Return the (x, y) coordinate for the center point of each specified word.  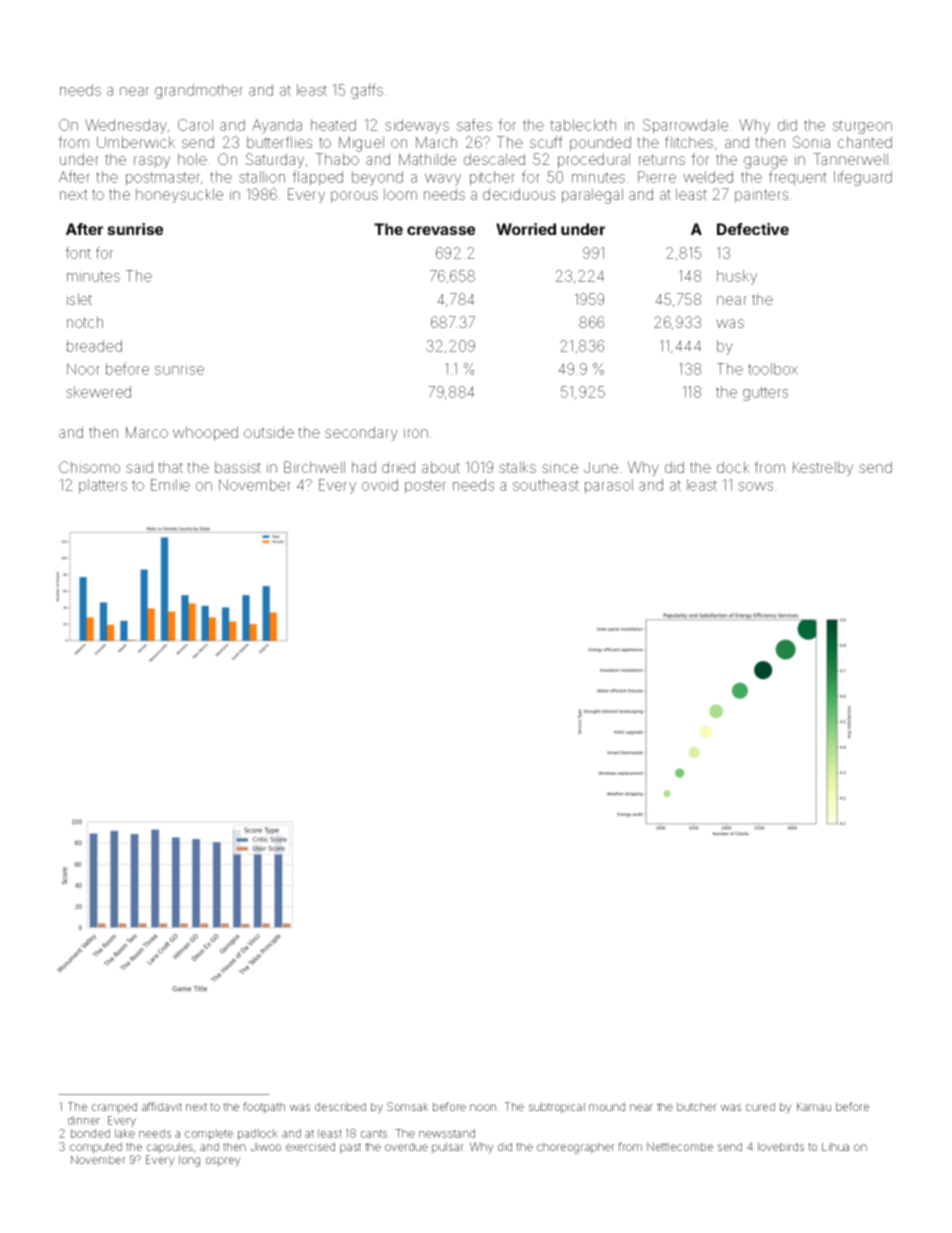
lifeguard (863, 178)
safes (474, 124)
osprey (223, 1162)
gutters (765, 394)
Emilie (170, 485)
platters (103, 486)
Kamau (814, 1106)
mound (607, 1106)
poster (425, 487)
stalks (517, 467)
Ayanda (277, 126)
